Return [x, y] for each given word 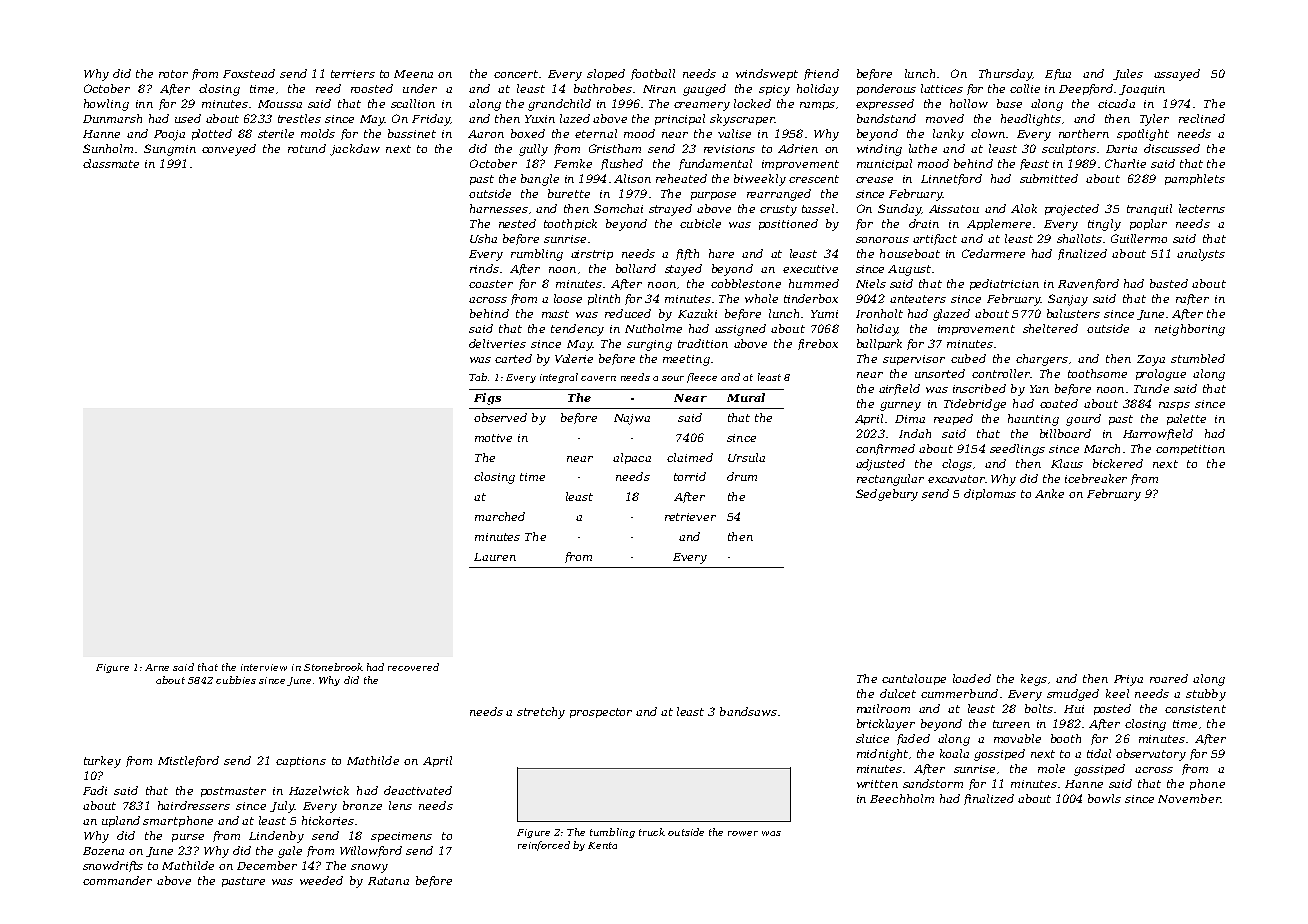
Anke [1049, 493]
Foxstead [249, 73]
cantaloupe [914, 679]
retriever [690, 517]
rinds [484, 268]
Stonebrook [333, 667]
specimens [401, 837]
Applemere [999, 224]
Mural [746, 397]
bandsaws [748, 711]
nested [517, 223]
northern [1084, 133]
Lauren [495, 557]
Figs [487, 399]
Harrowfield [1158, 434]
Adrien [798, 148]
